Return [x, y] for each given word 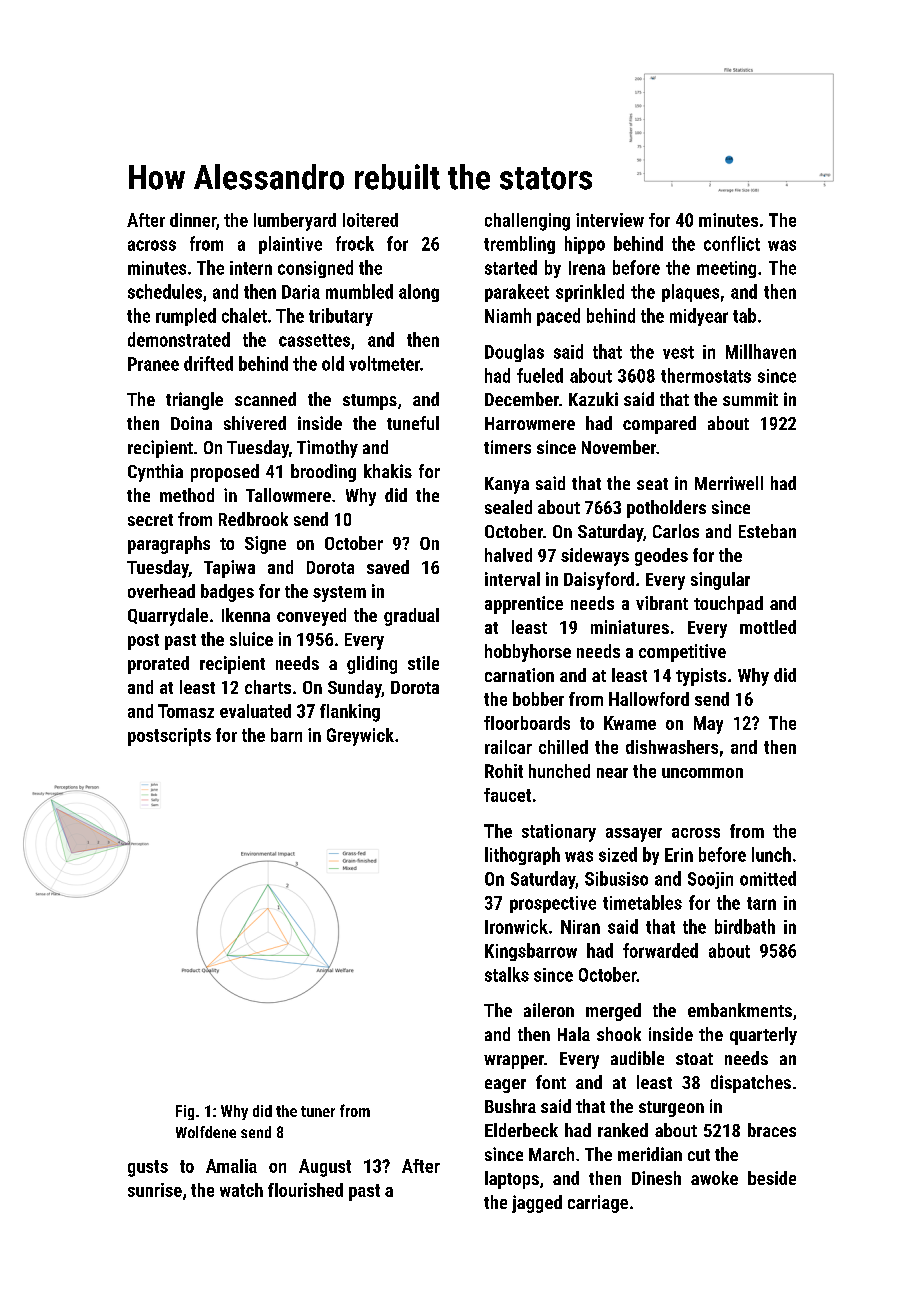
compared [659, 425]
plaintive [290, 245]
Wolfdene [206, 1132]
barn [286, 735]
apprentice [524, 605]
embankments [740, 1010]
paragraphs [169, 545]
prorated [158, 665]
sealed [508, 507]
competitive [682, 653]
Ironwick [516, 926]
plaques [690, 293]
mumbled [359, 291]
